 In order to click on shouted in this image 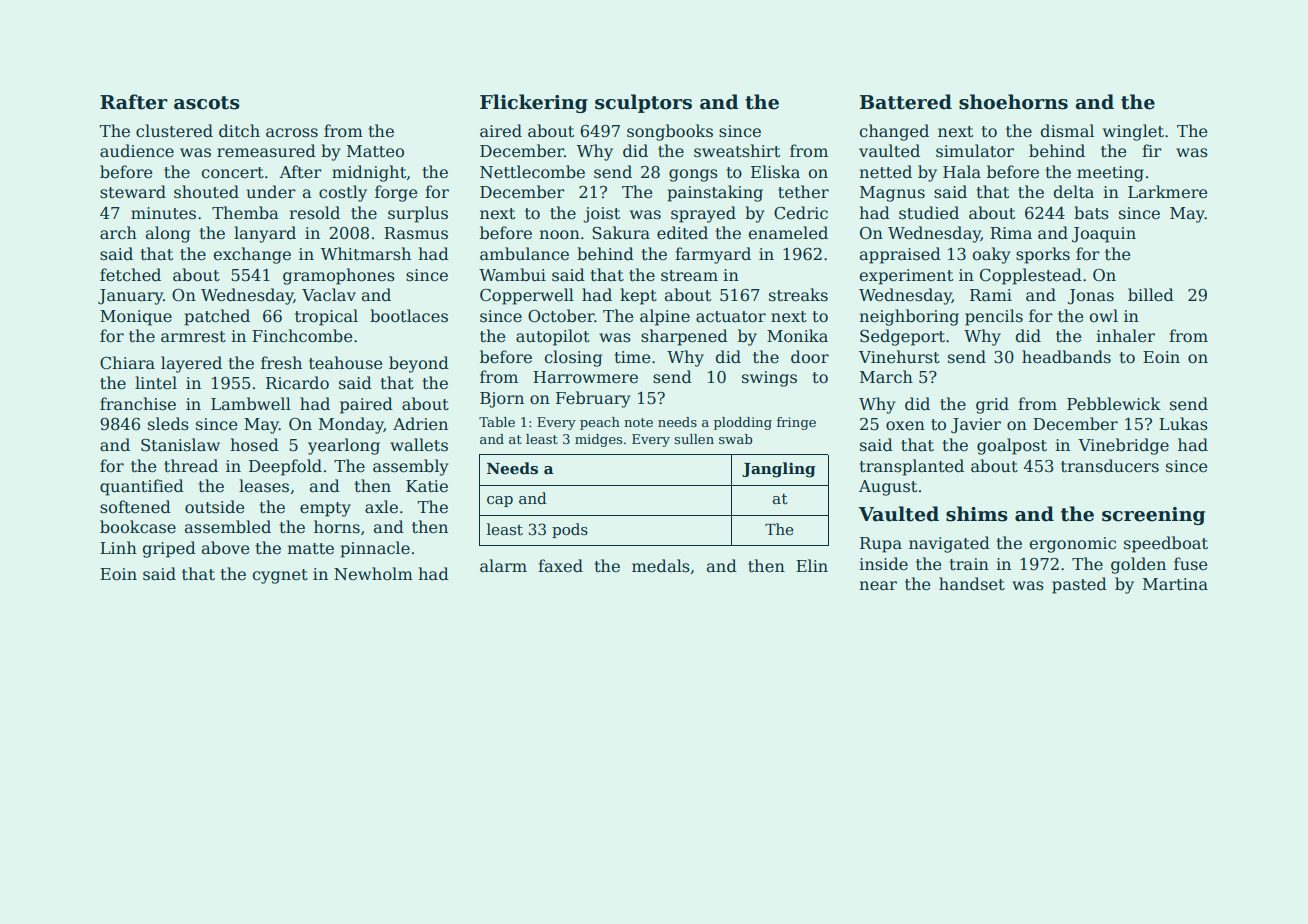, I will do `click(206, 192)`.
